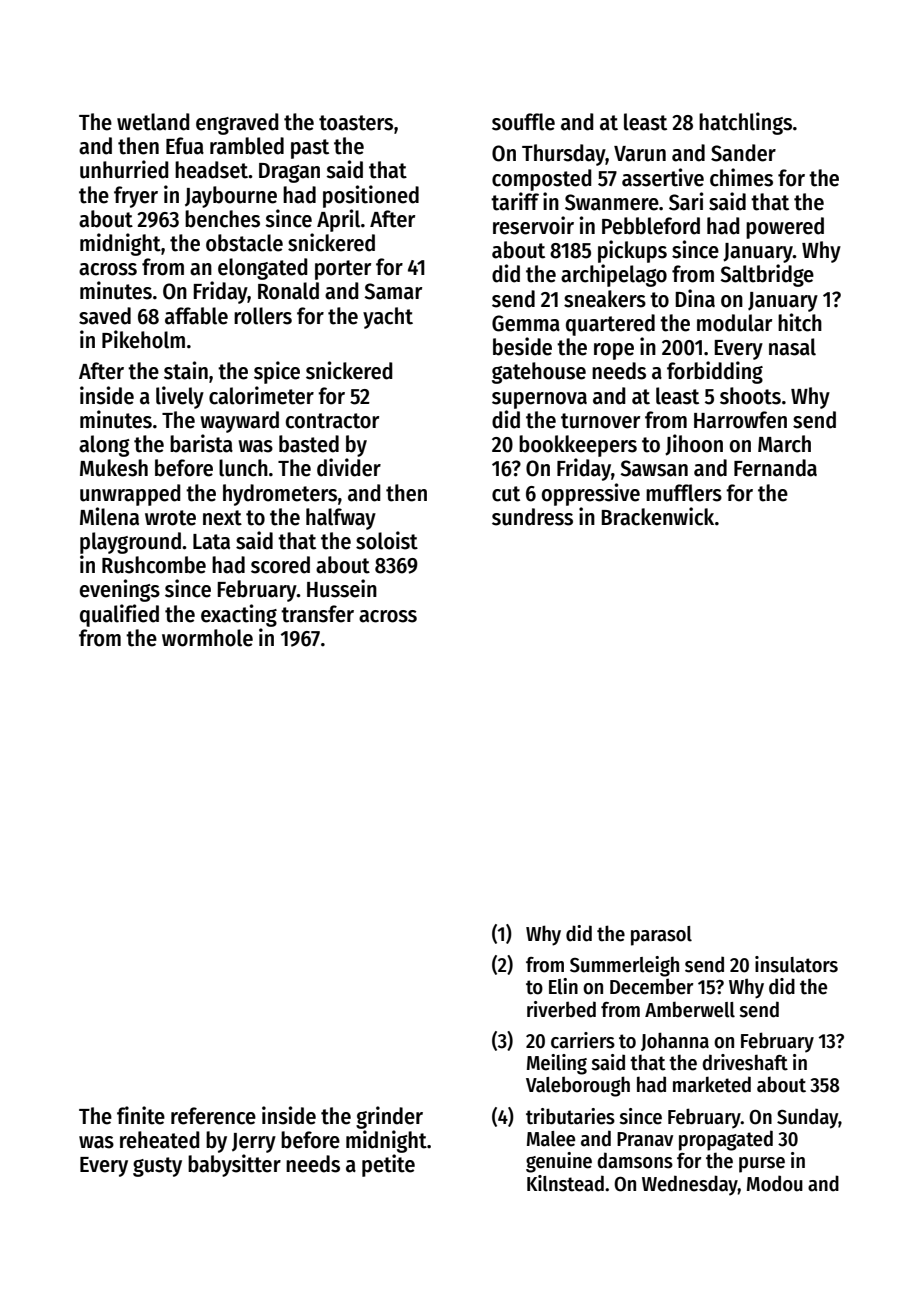 This screenshot has width=924, height=1311. What do you see at coordinates (237, 124) in the screenshot?
I see `engraved` at bounding box center [237, 124].
